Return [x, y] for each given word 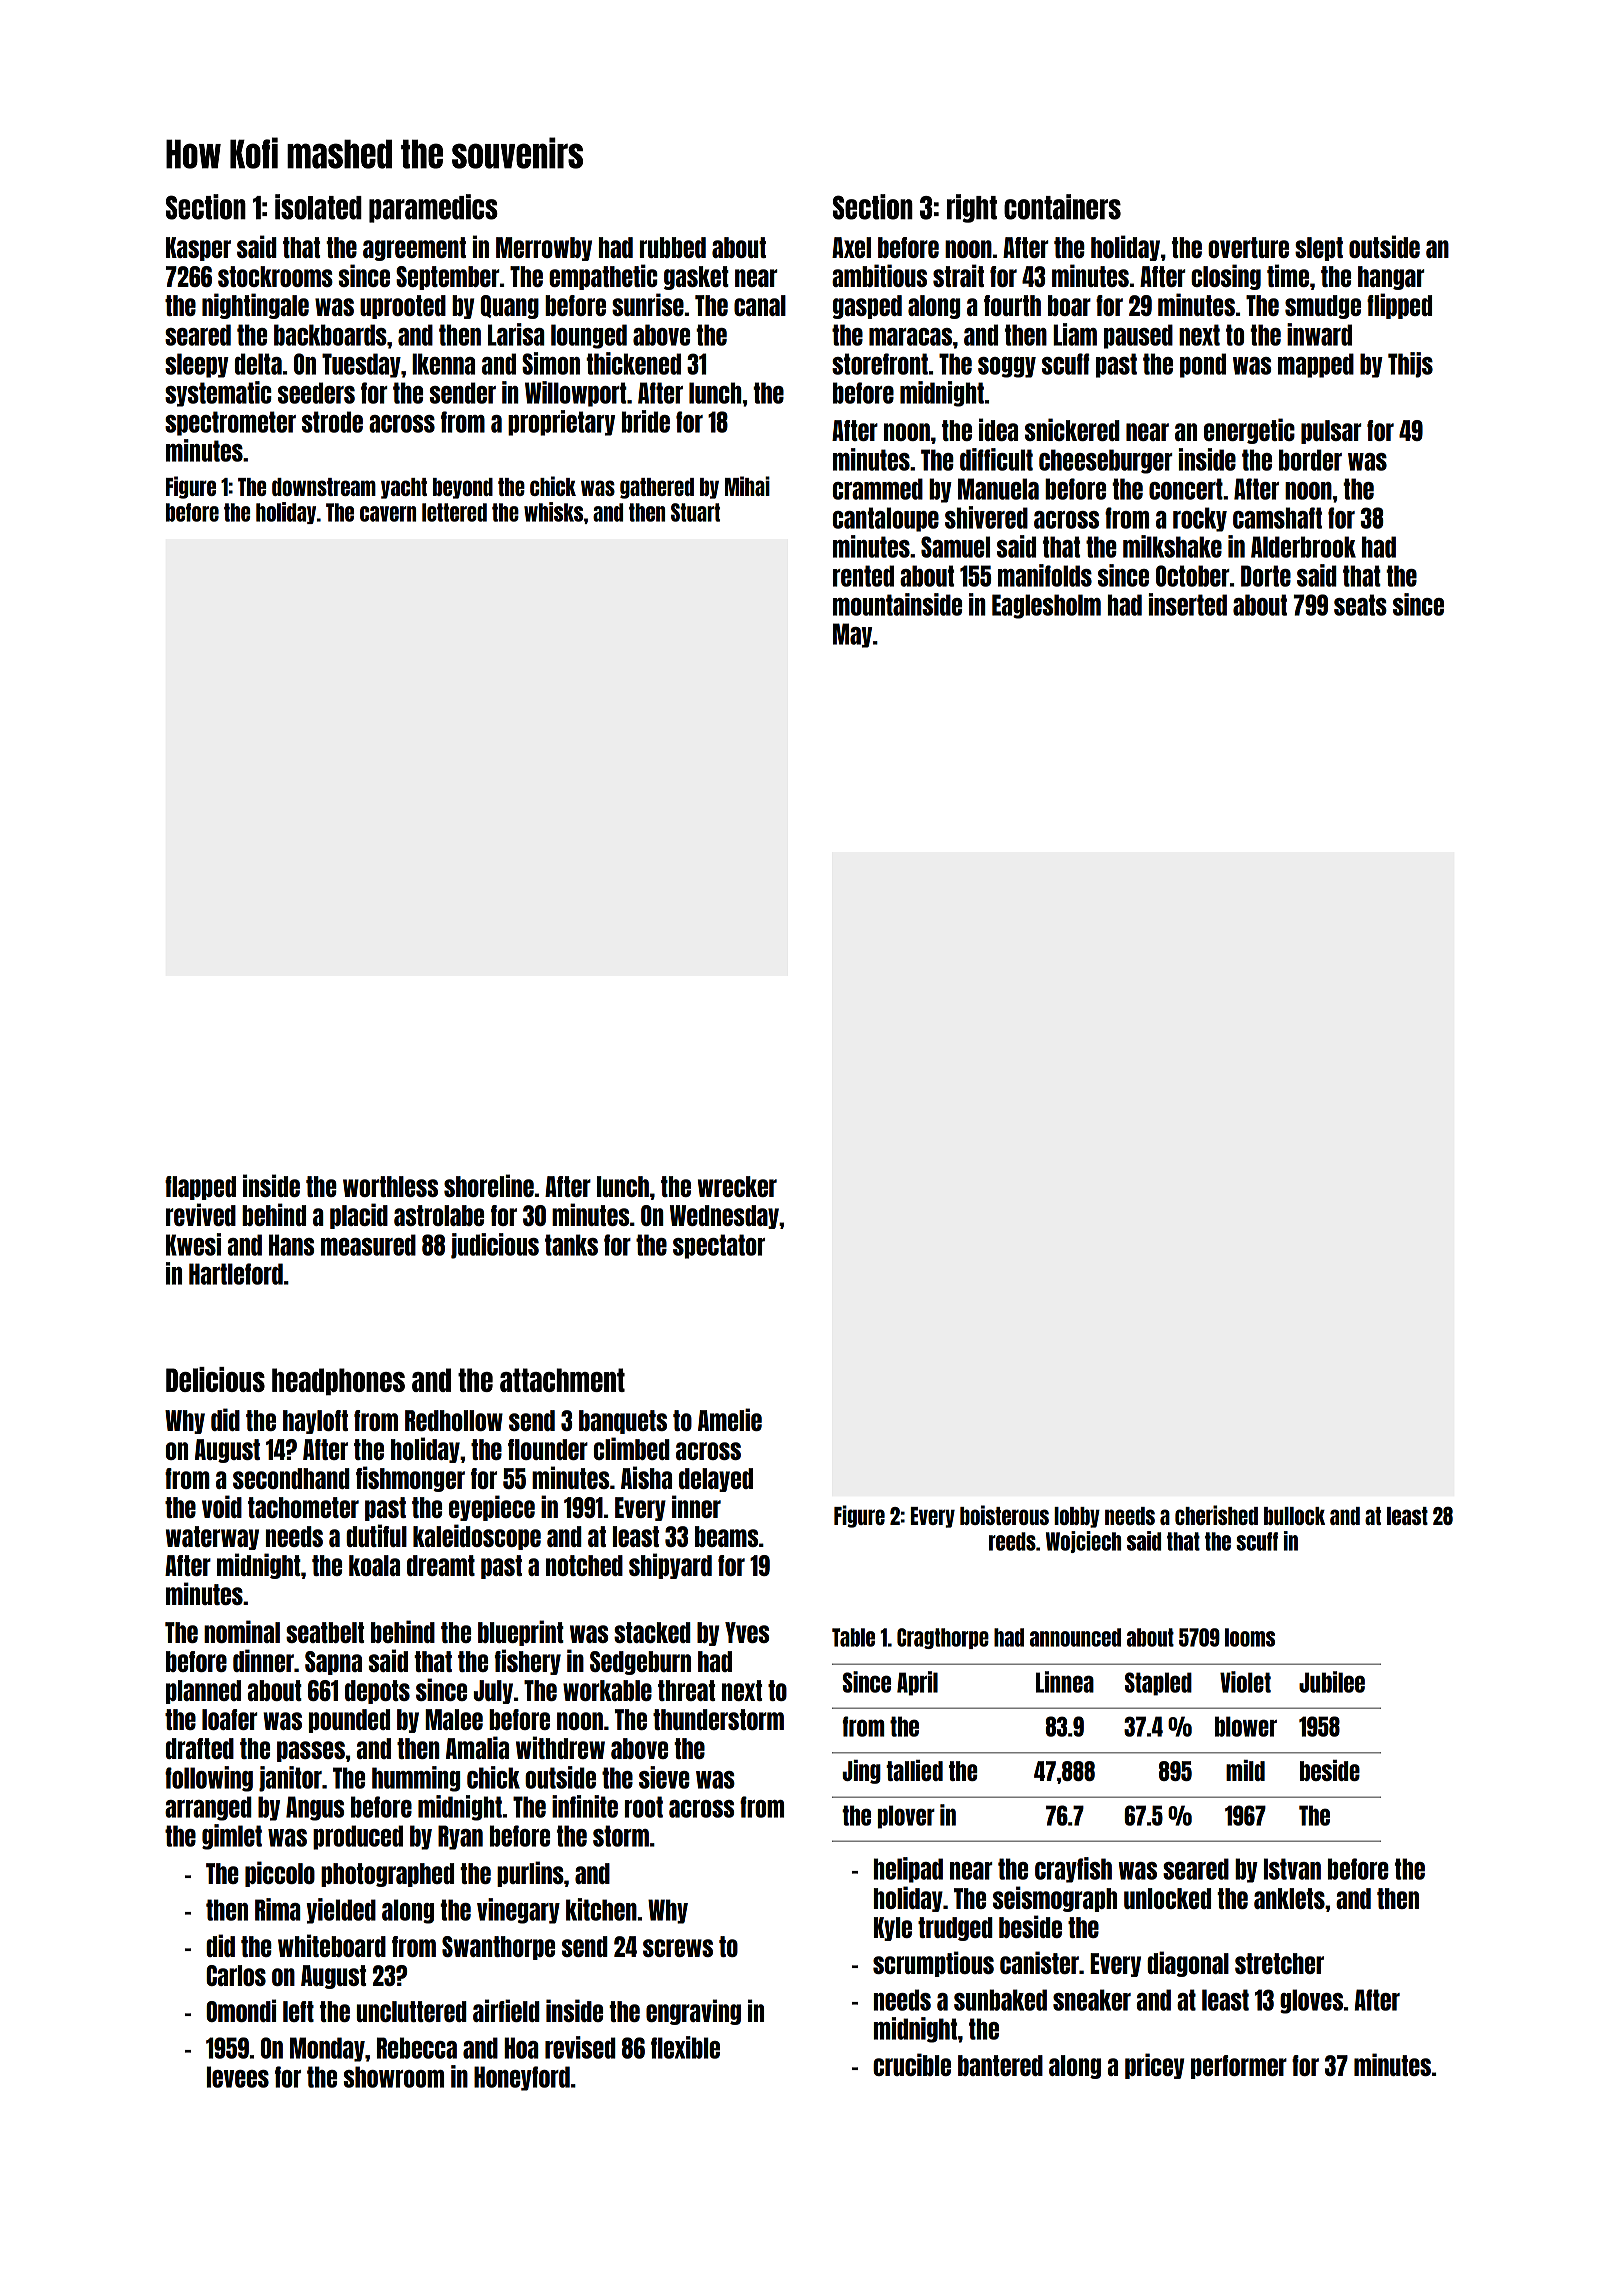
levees [238, 2077]
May [852, 635]
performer [1239, 2067]
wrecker [737, 1186]
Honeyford [522, 2078]
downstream [324, 487]
